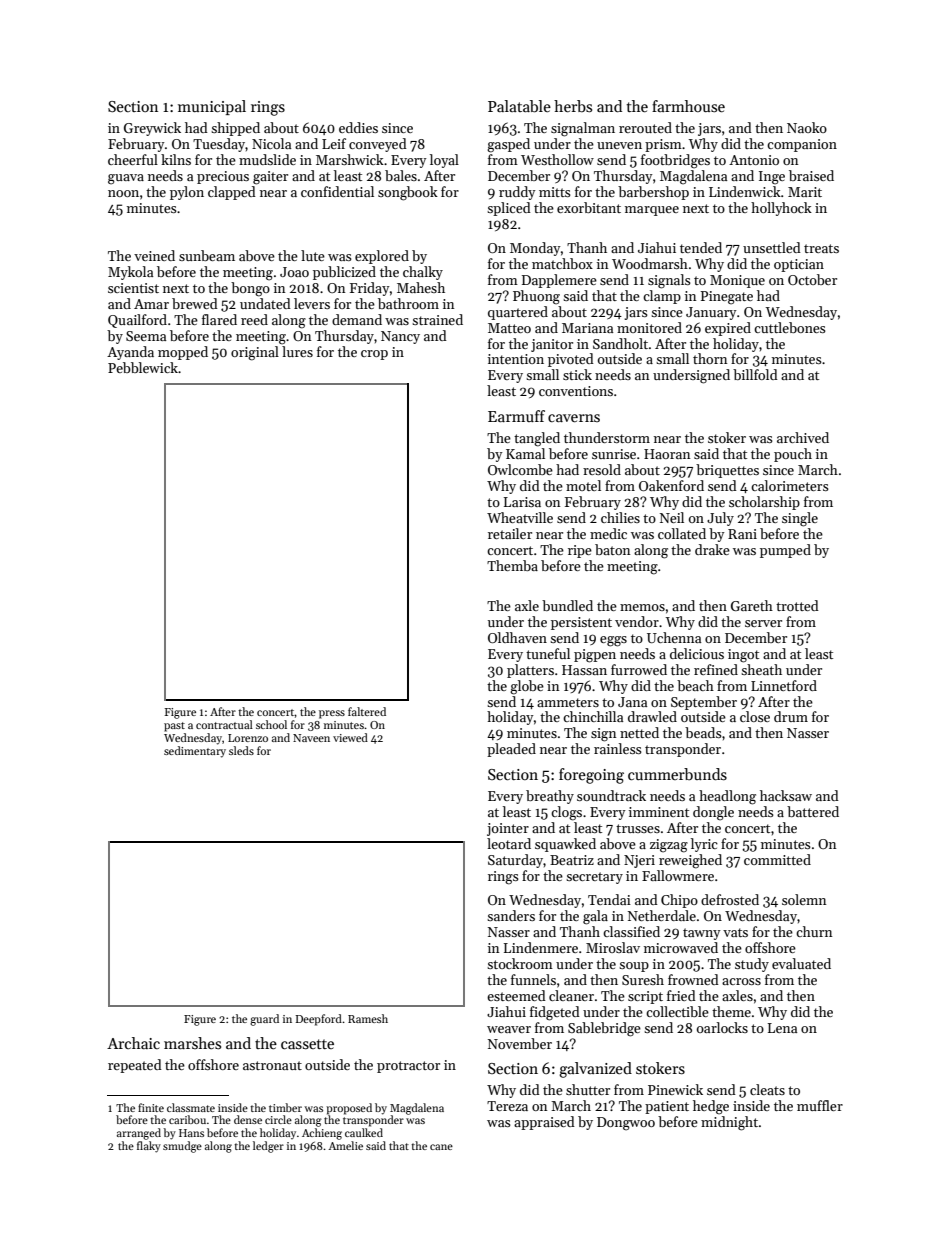 The width and height of the screenshot is (952, 1233). I want to click on retailer, so click(510, 533).
